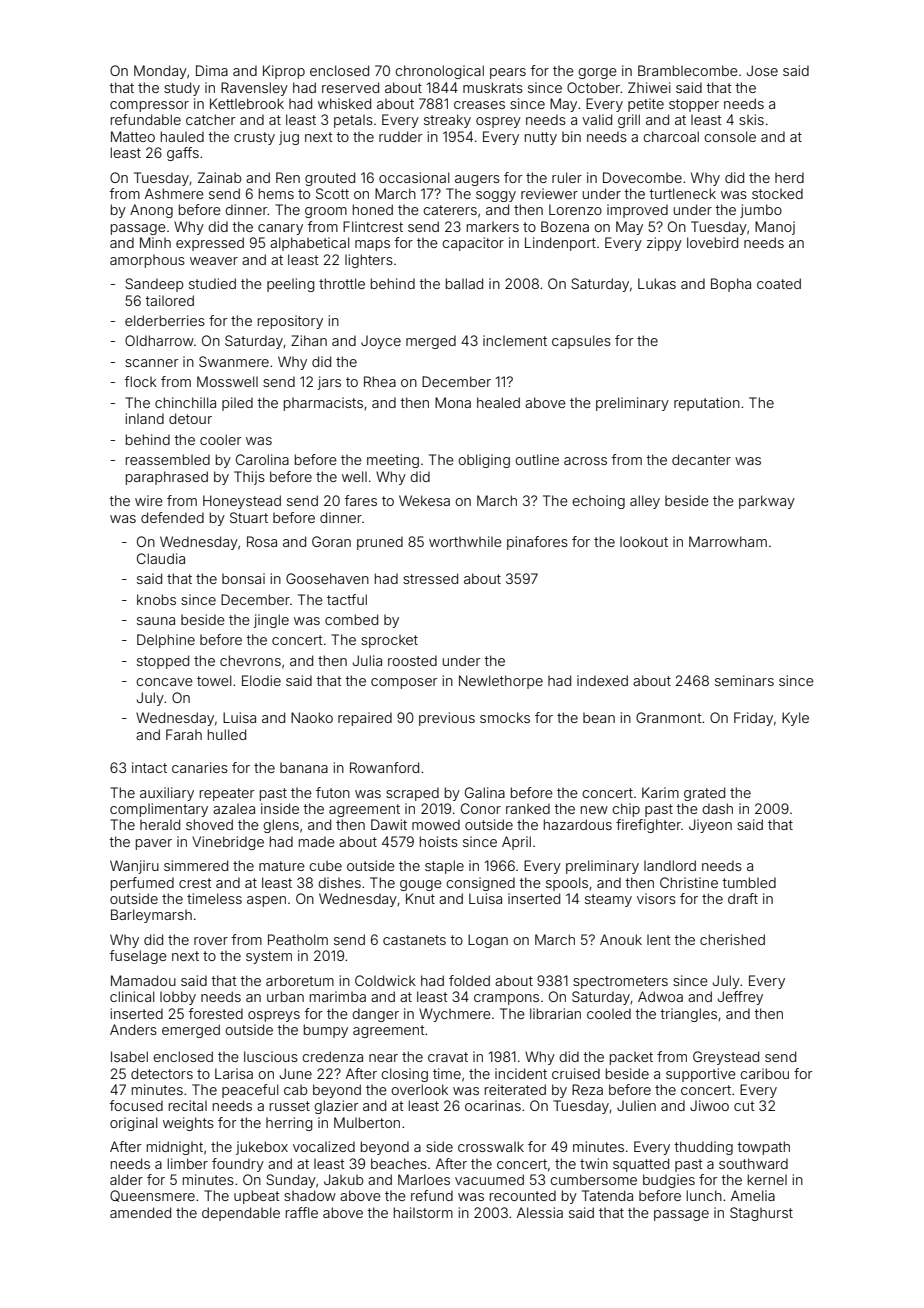  Describe the element at coordinates (400, 136) in the document. I see `rudder` at that location.
